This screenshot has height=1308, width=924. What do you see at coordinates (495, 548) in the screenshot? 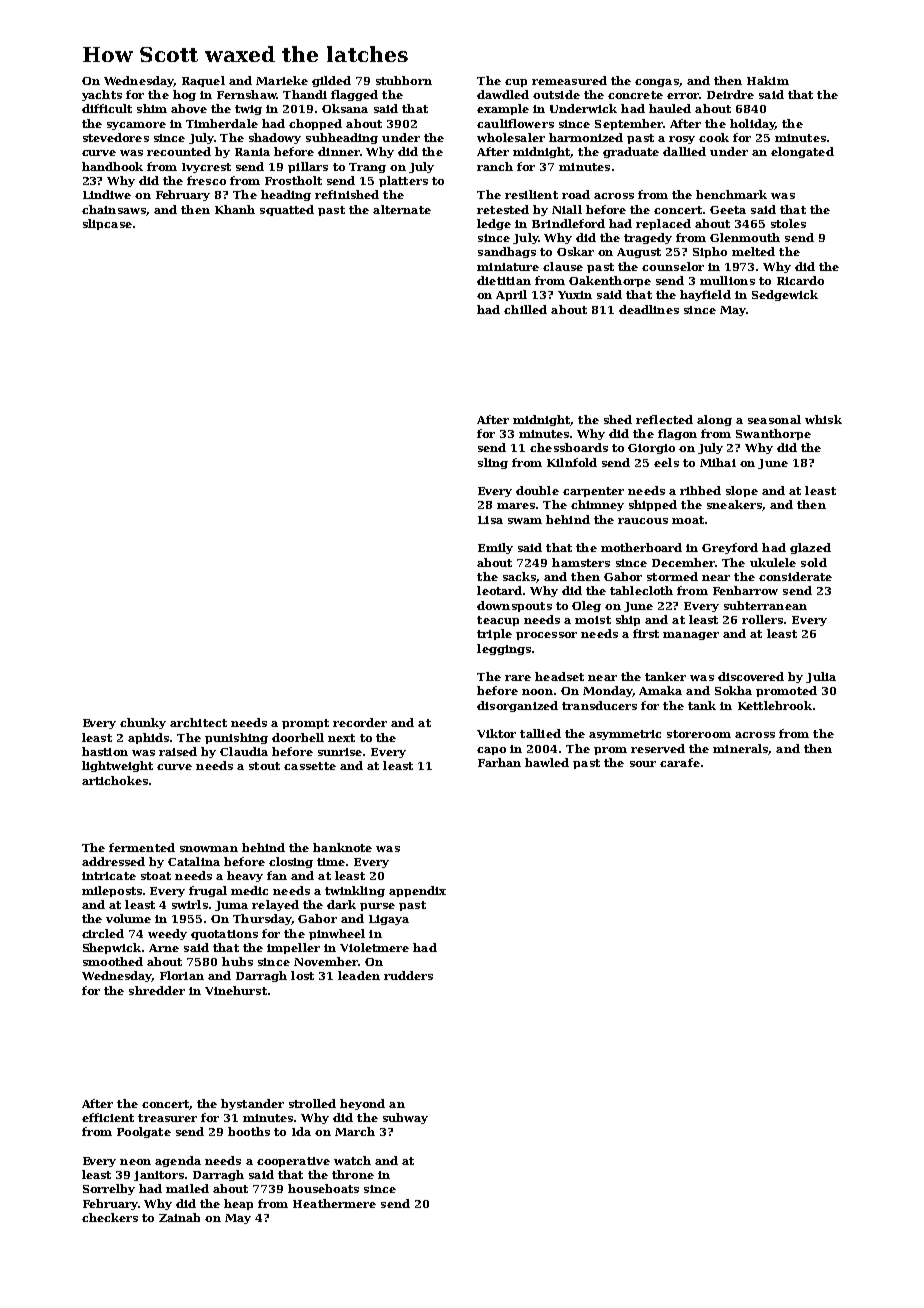
I see `Emily` at bounding box center [495, 548].
